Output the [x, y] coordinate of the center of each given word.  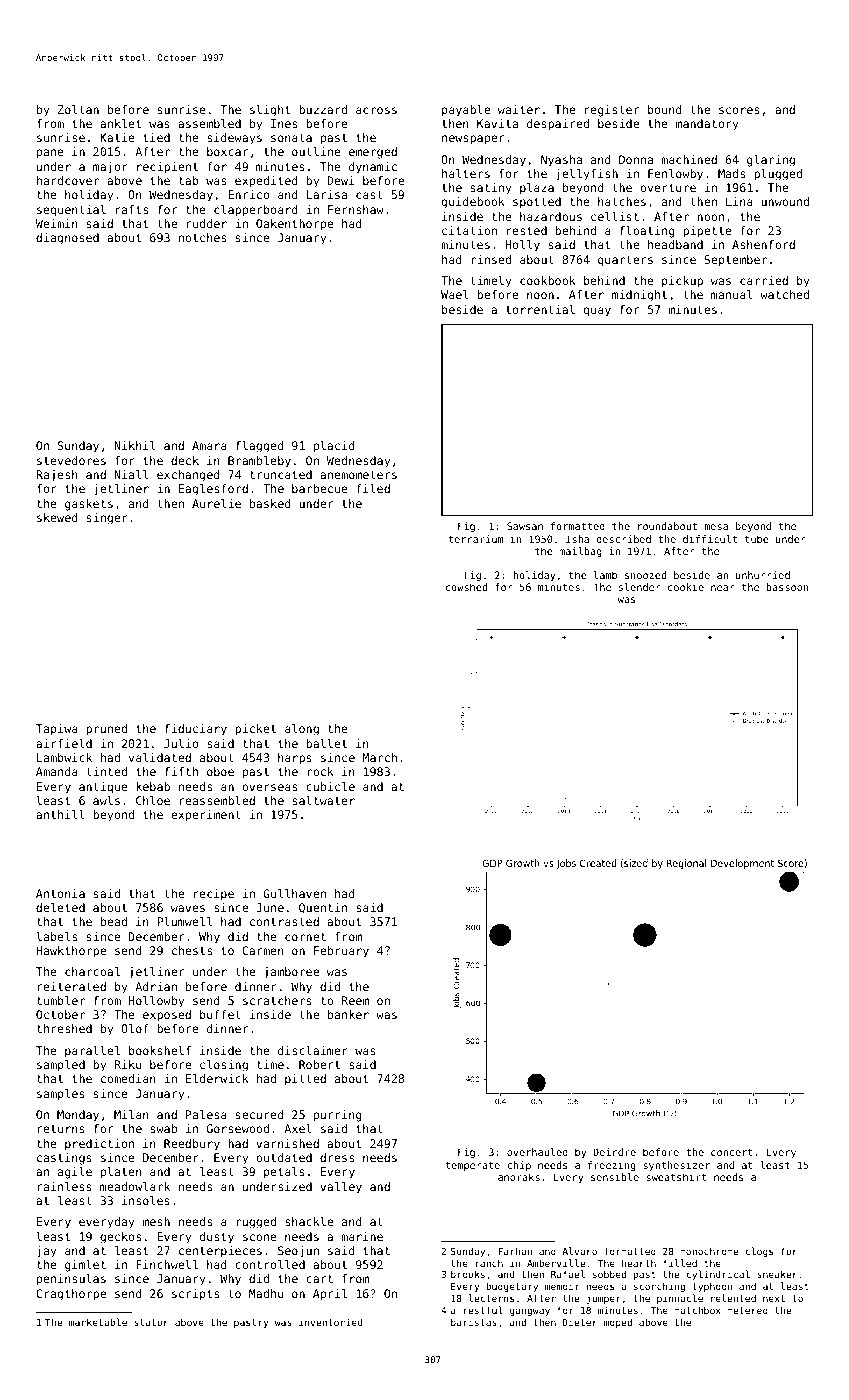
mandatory [707, 125]
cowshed [466, 587]
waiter [519, 109]
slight [270, 111]
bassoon [787, 587]
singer [107, 519]
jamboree [291, 973]
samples [61, 1095]
